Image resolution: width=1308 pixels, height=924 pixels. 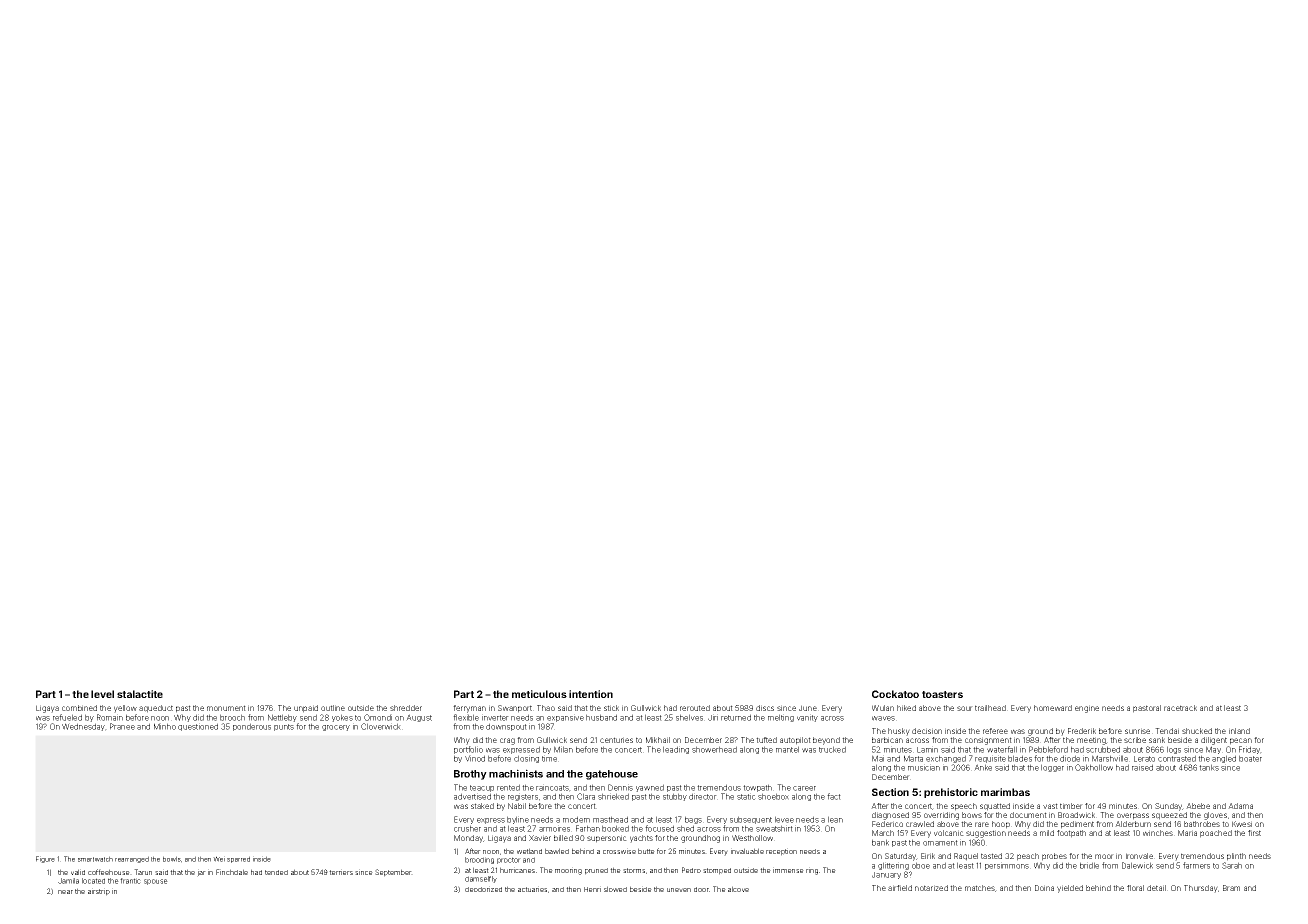 I want to click on toasters, so click(x=942, y=694).
